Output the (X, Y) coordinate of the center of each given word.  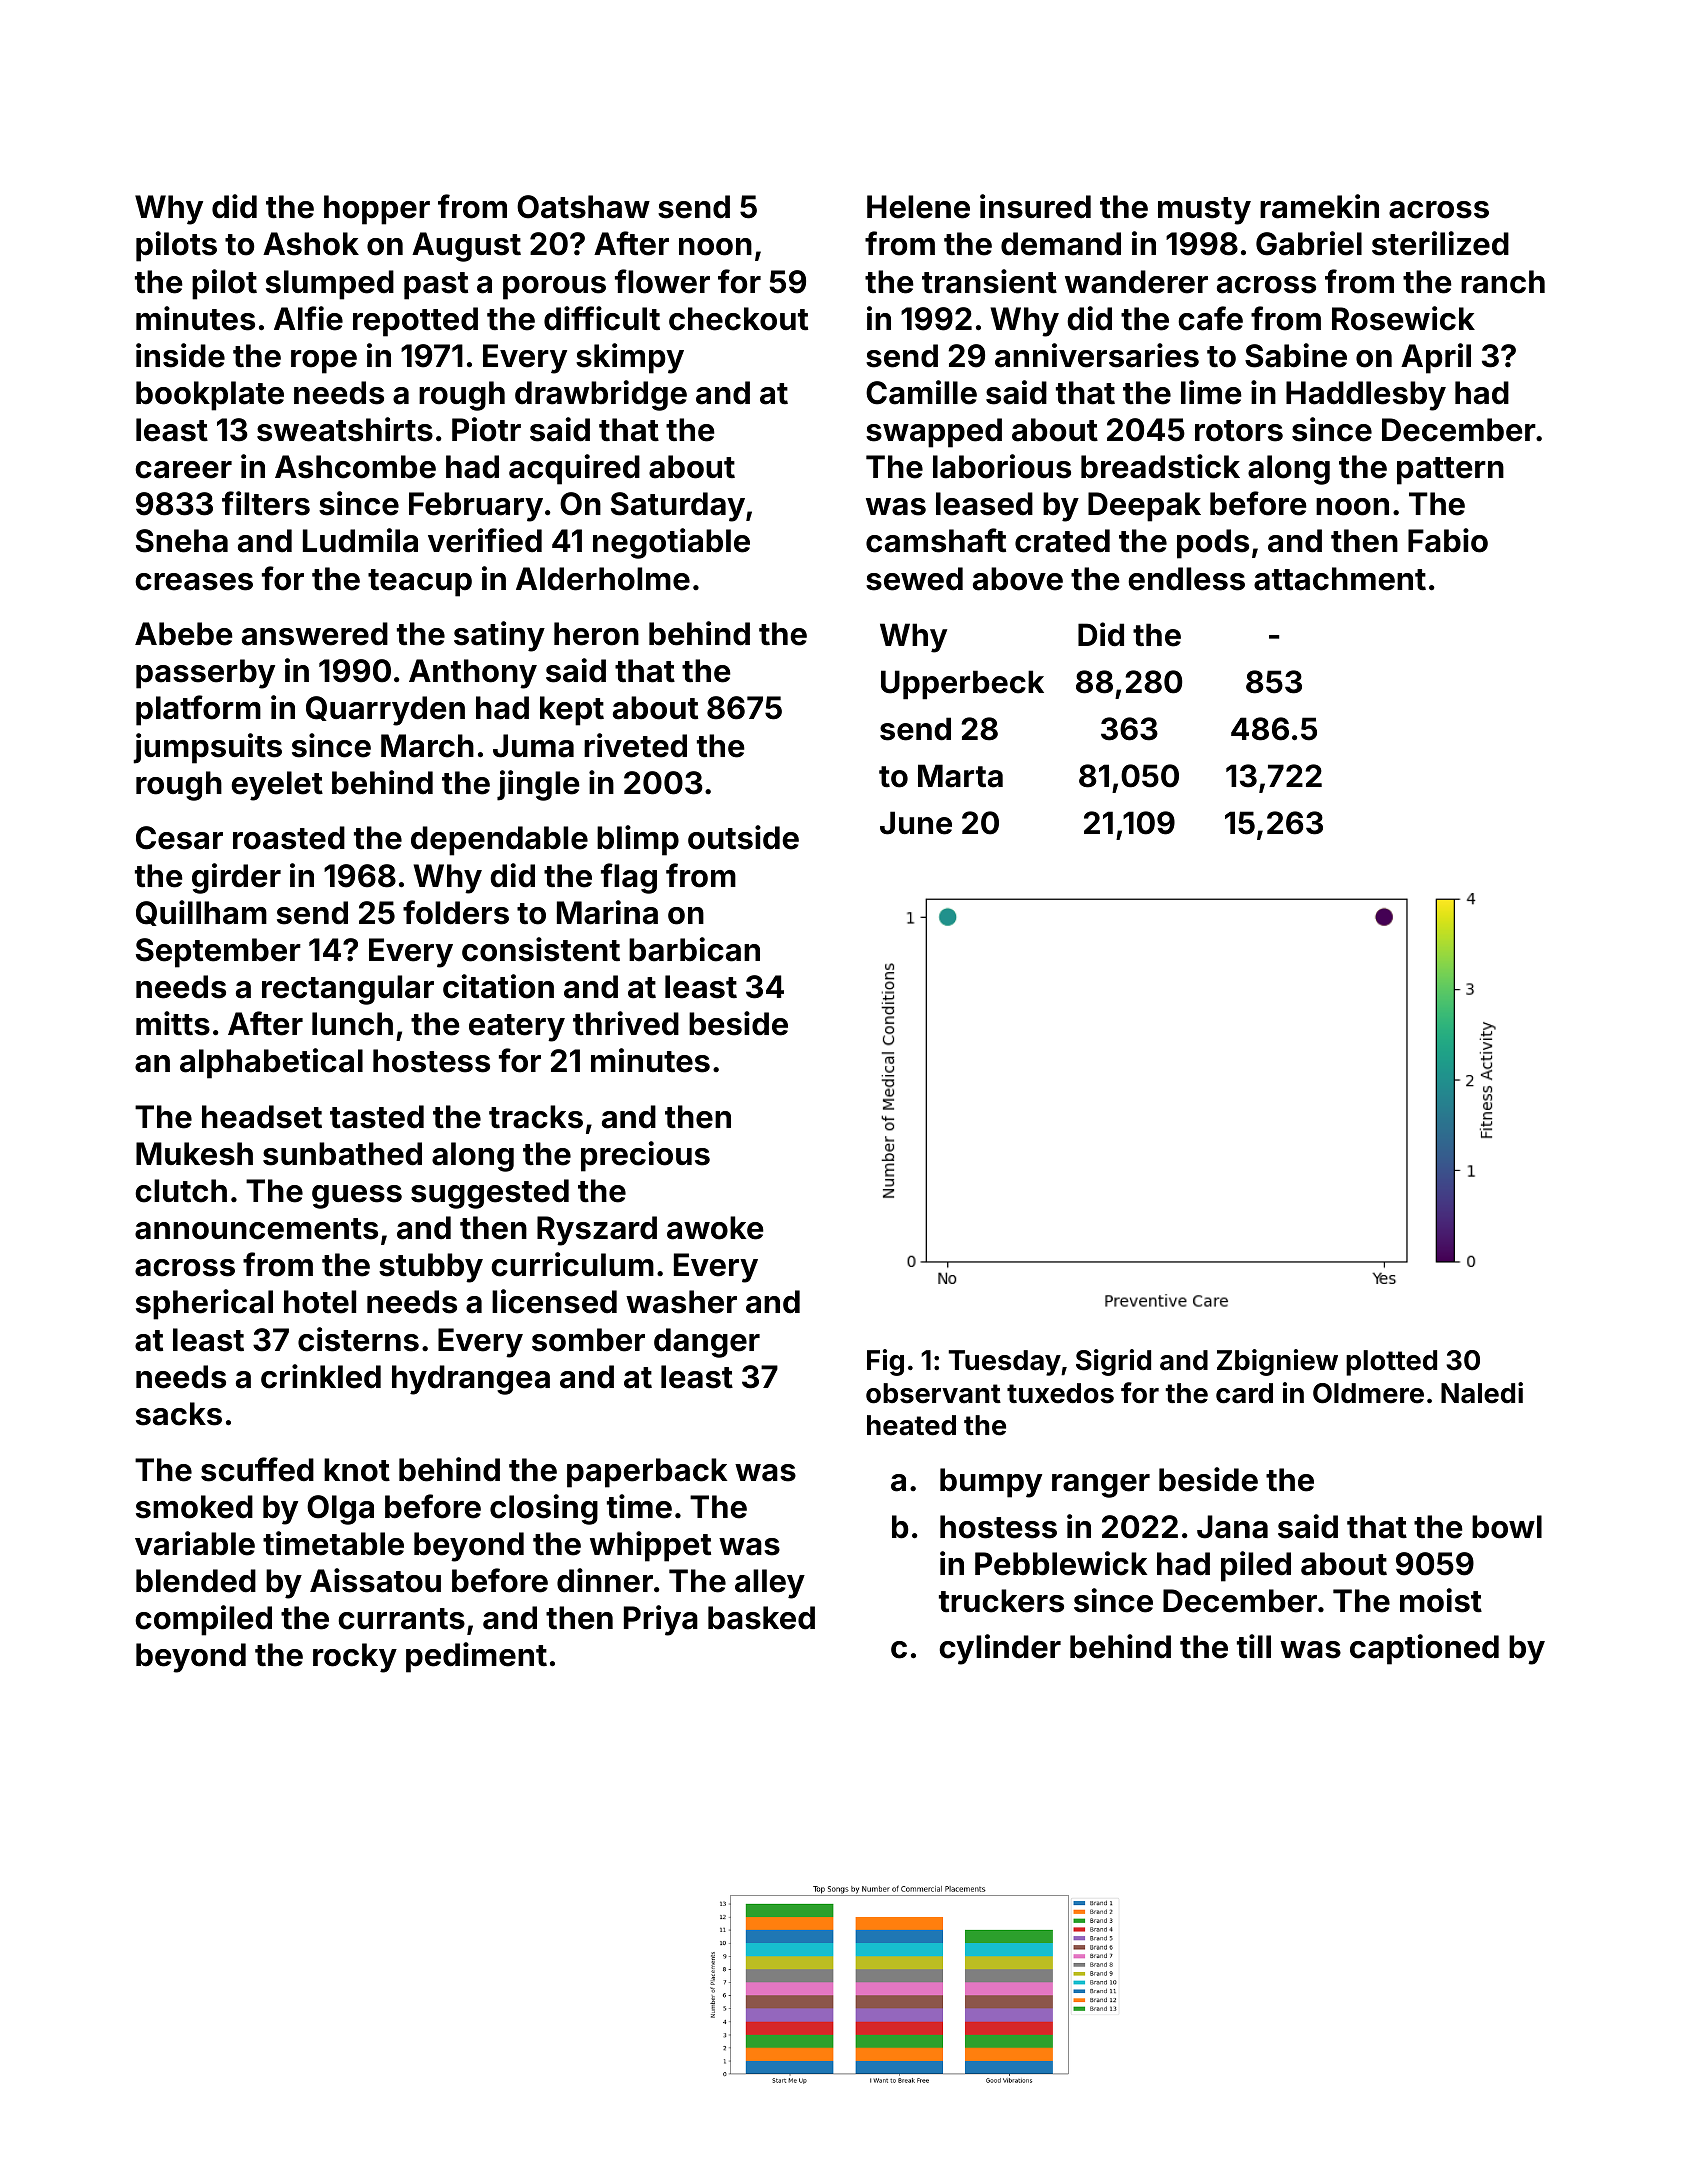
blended (196, 1581)
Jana (1232, 1527)
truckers (1001, 1601)
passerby (205, 674)
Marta (960, 776)
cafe (1210, 318)
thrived (626, 1023)
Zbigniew (1277, 1362)
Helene (918, 207)
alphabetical (271, 1063)
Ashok (311, 244)
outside (743, 837)
